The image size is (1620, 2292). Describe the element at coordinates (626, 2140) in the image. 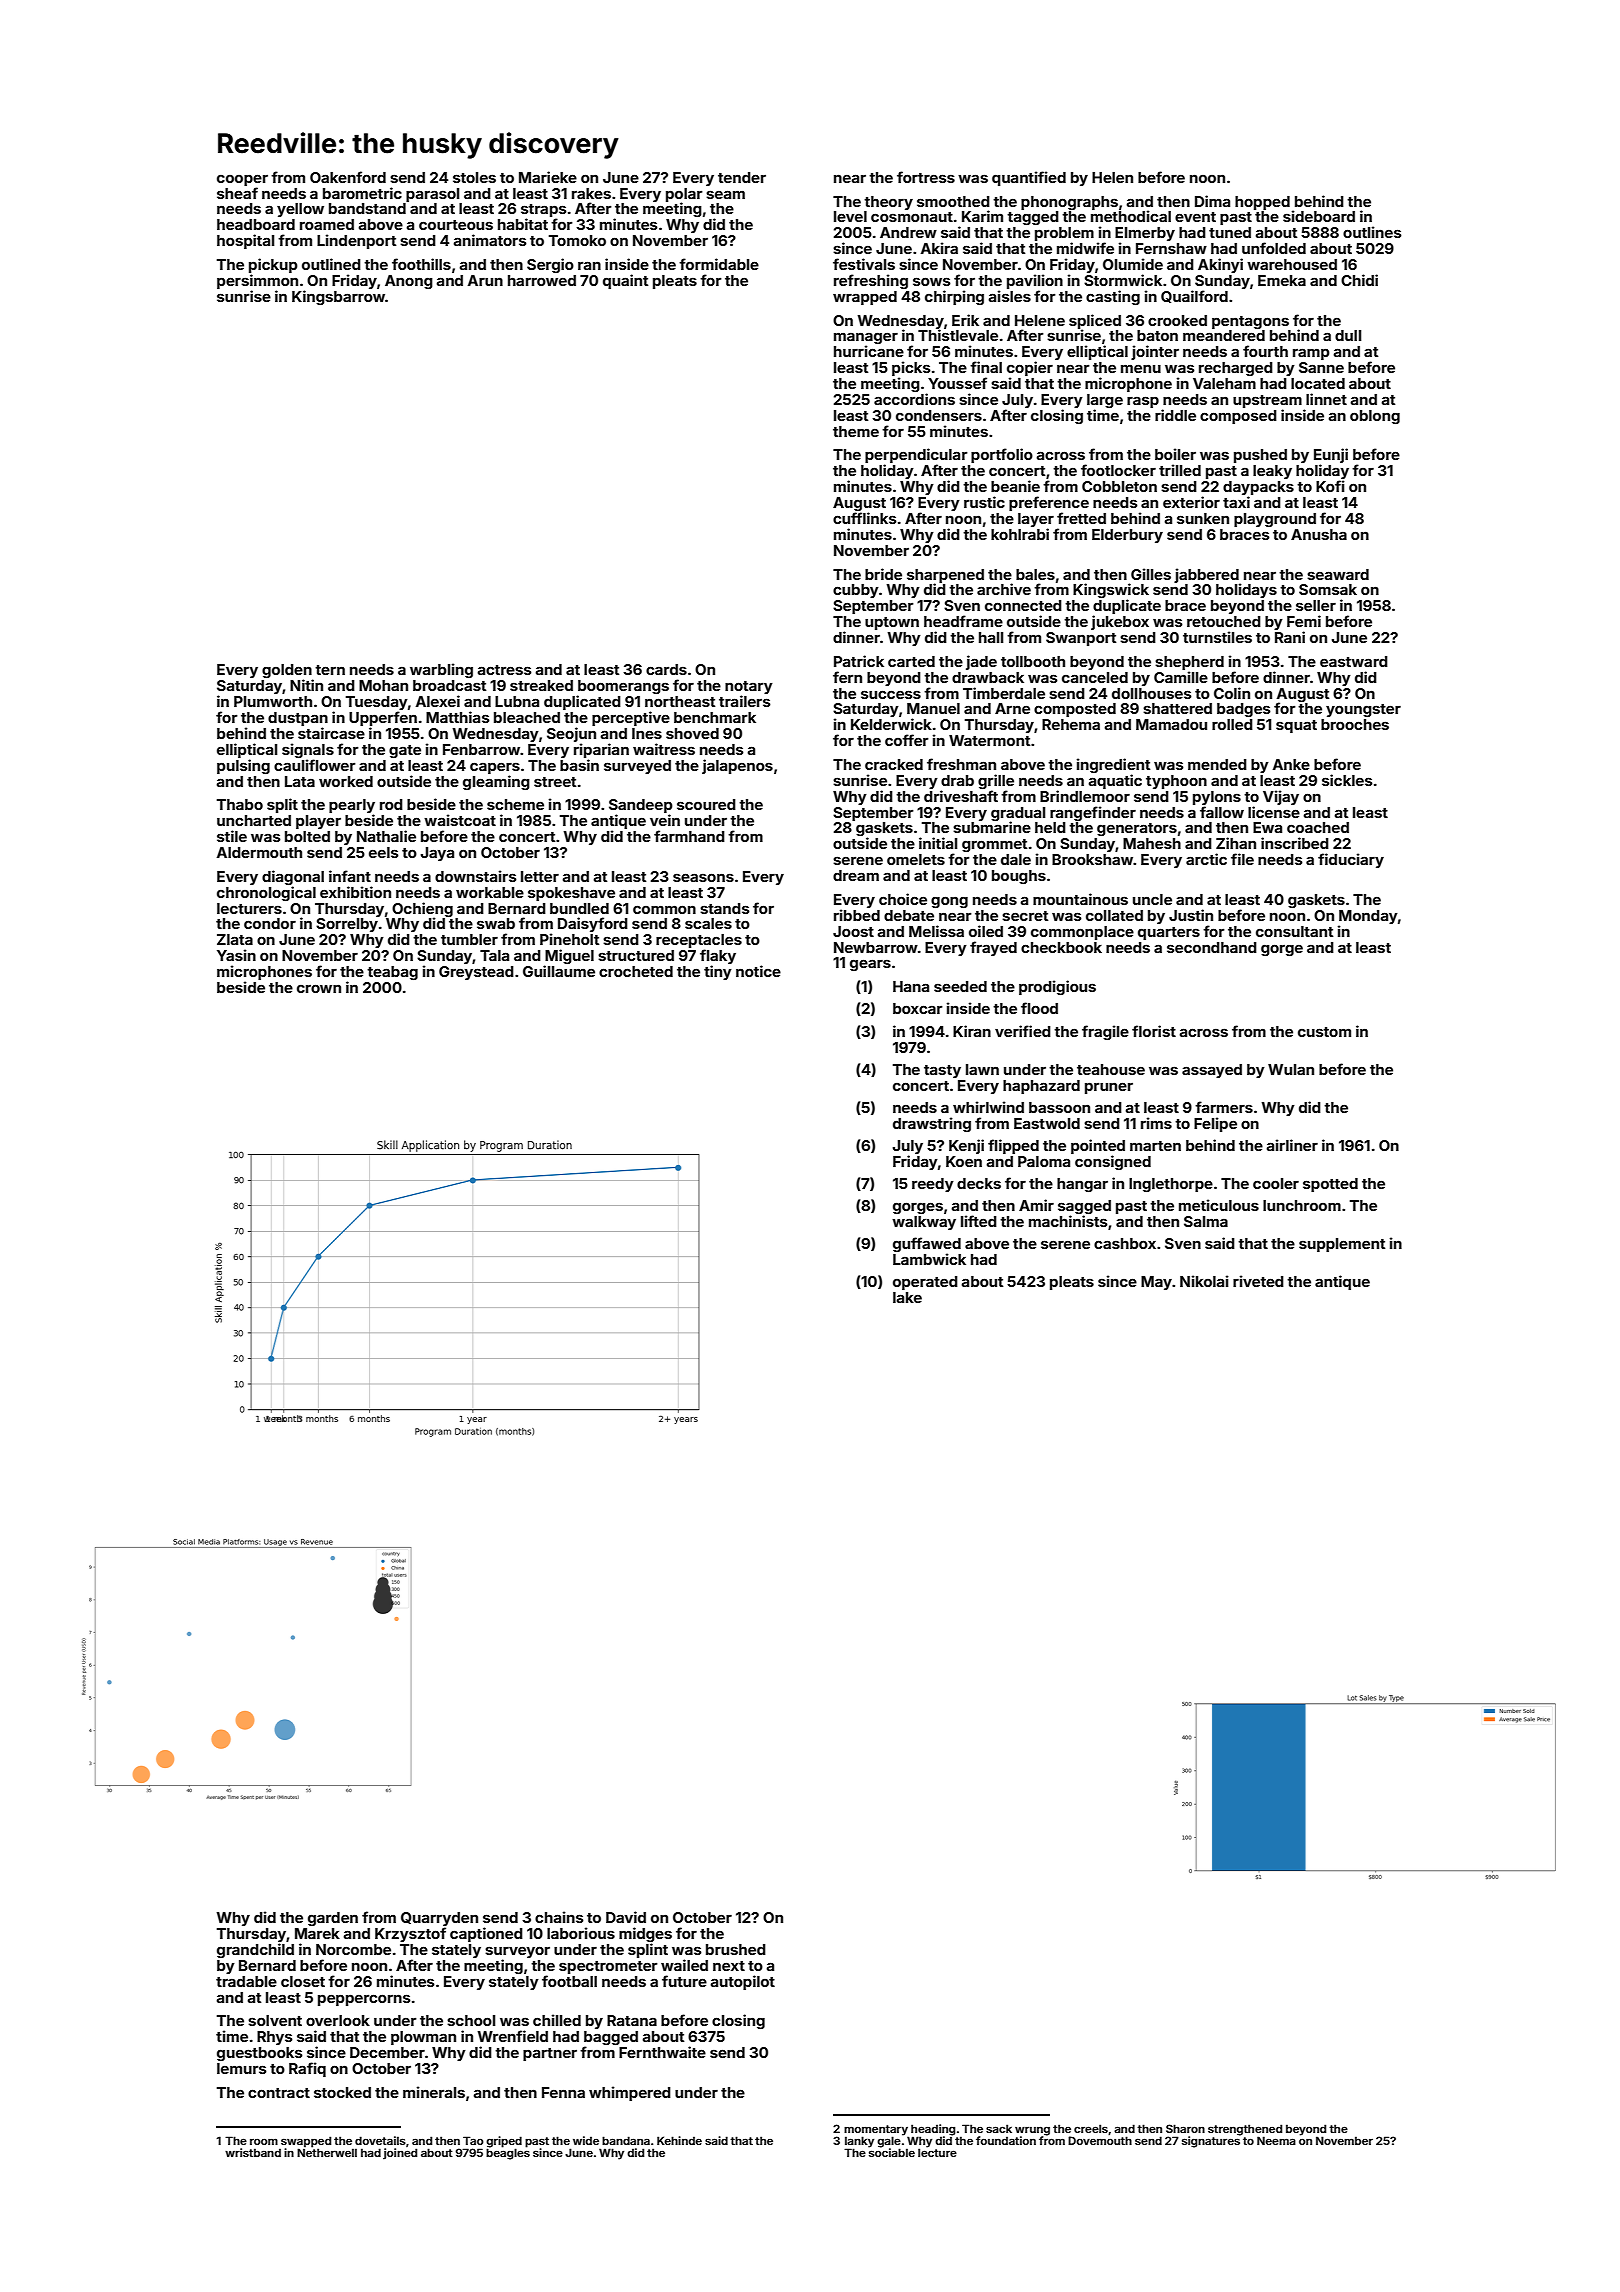

I see `bandana` at that location.
